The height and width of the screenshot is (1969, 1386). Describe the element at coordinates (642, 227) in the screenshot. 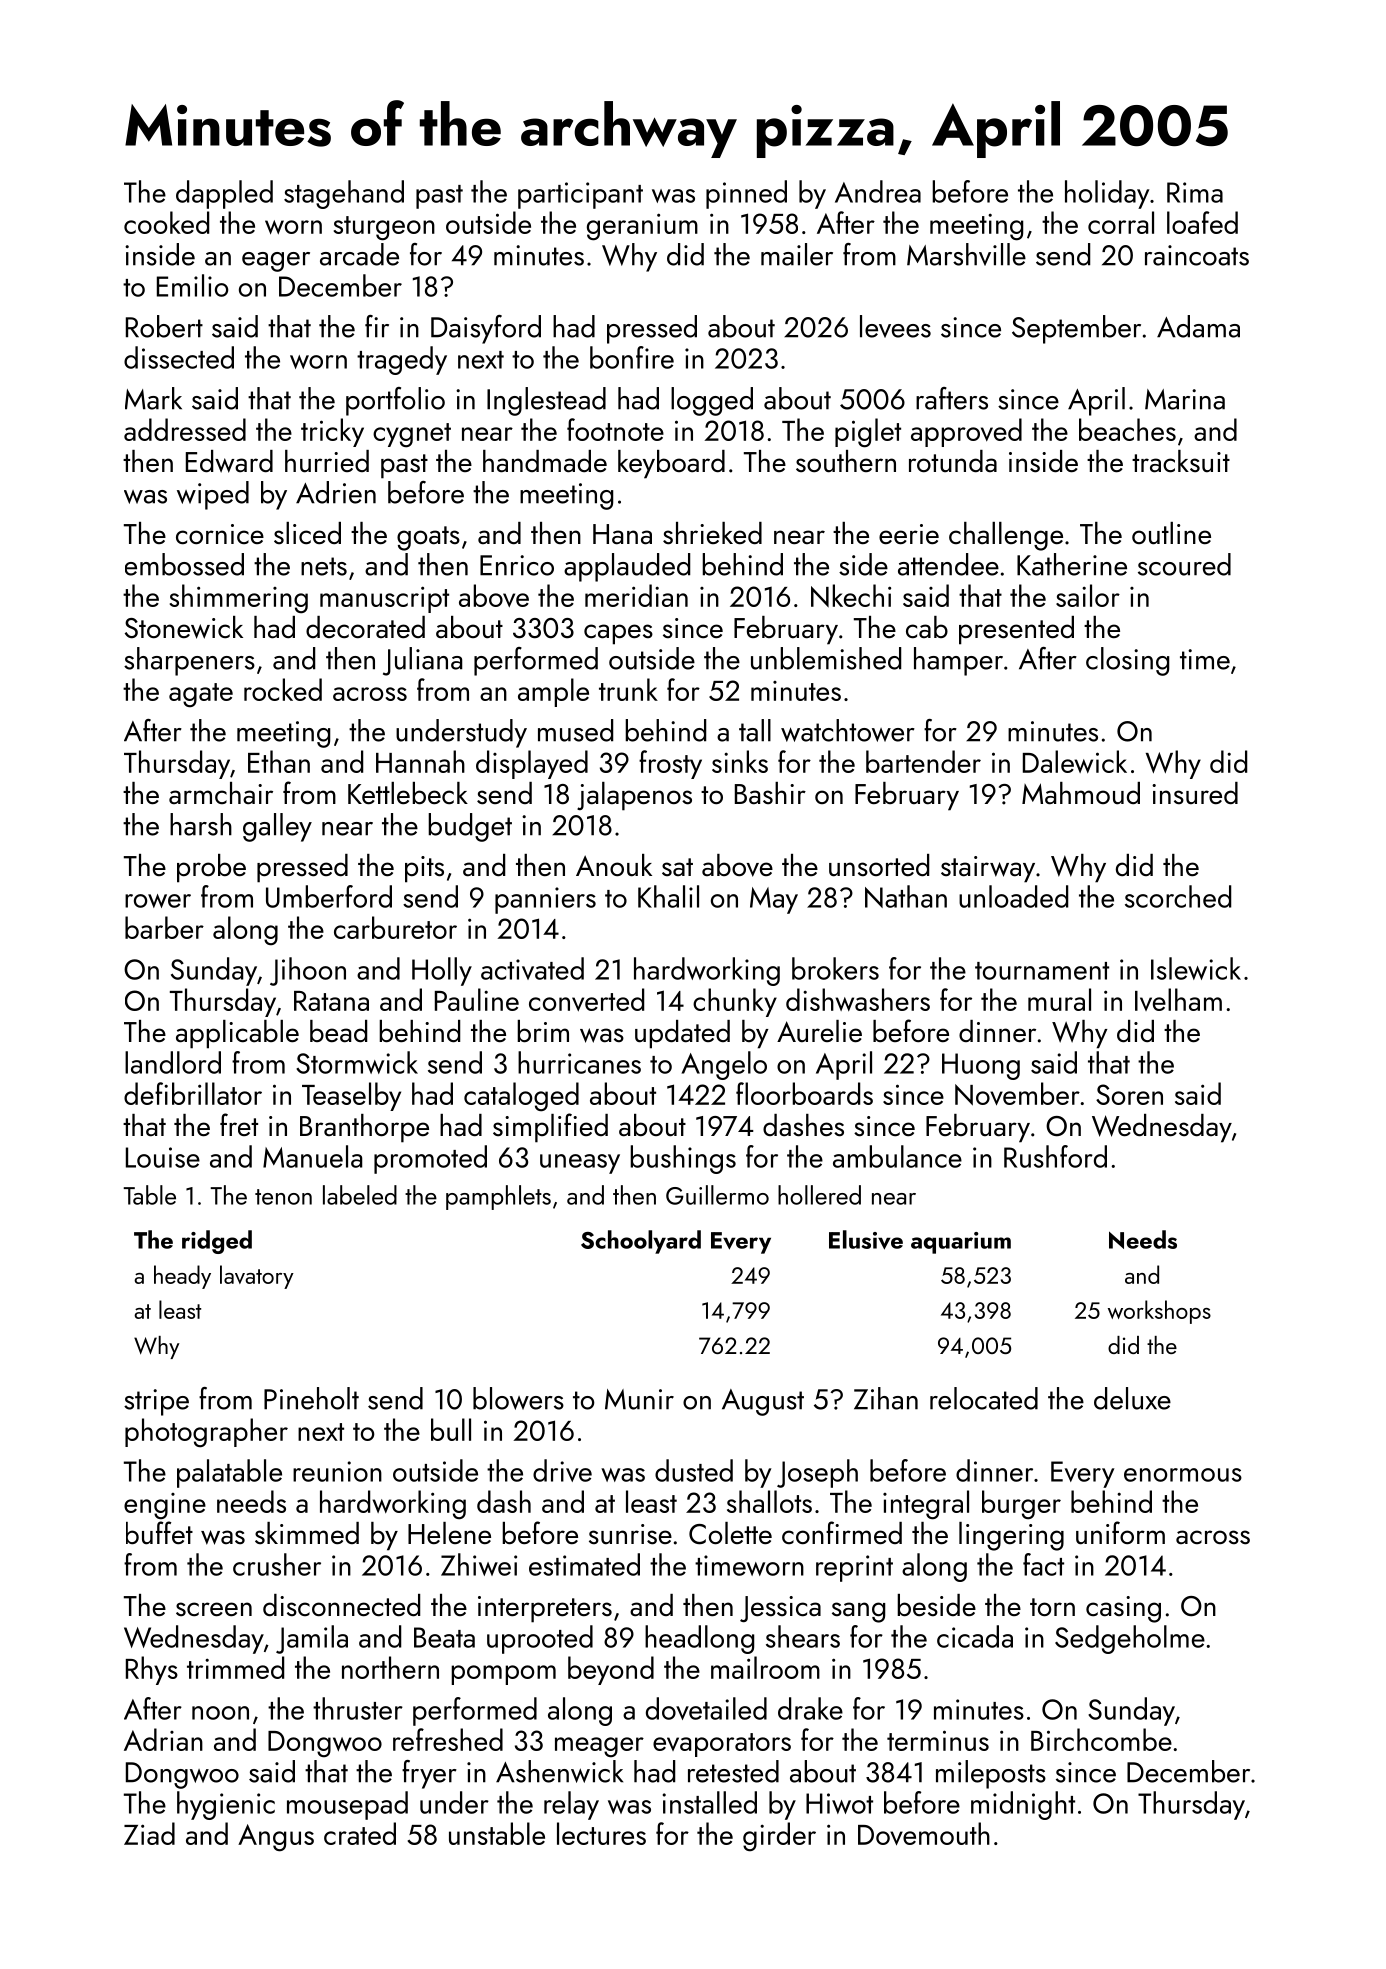

I see `geranium` at that location.
